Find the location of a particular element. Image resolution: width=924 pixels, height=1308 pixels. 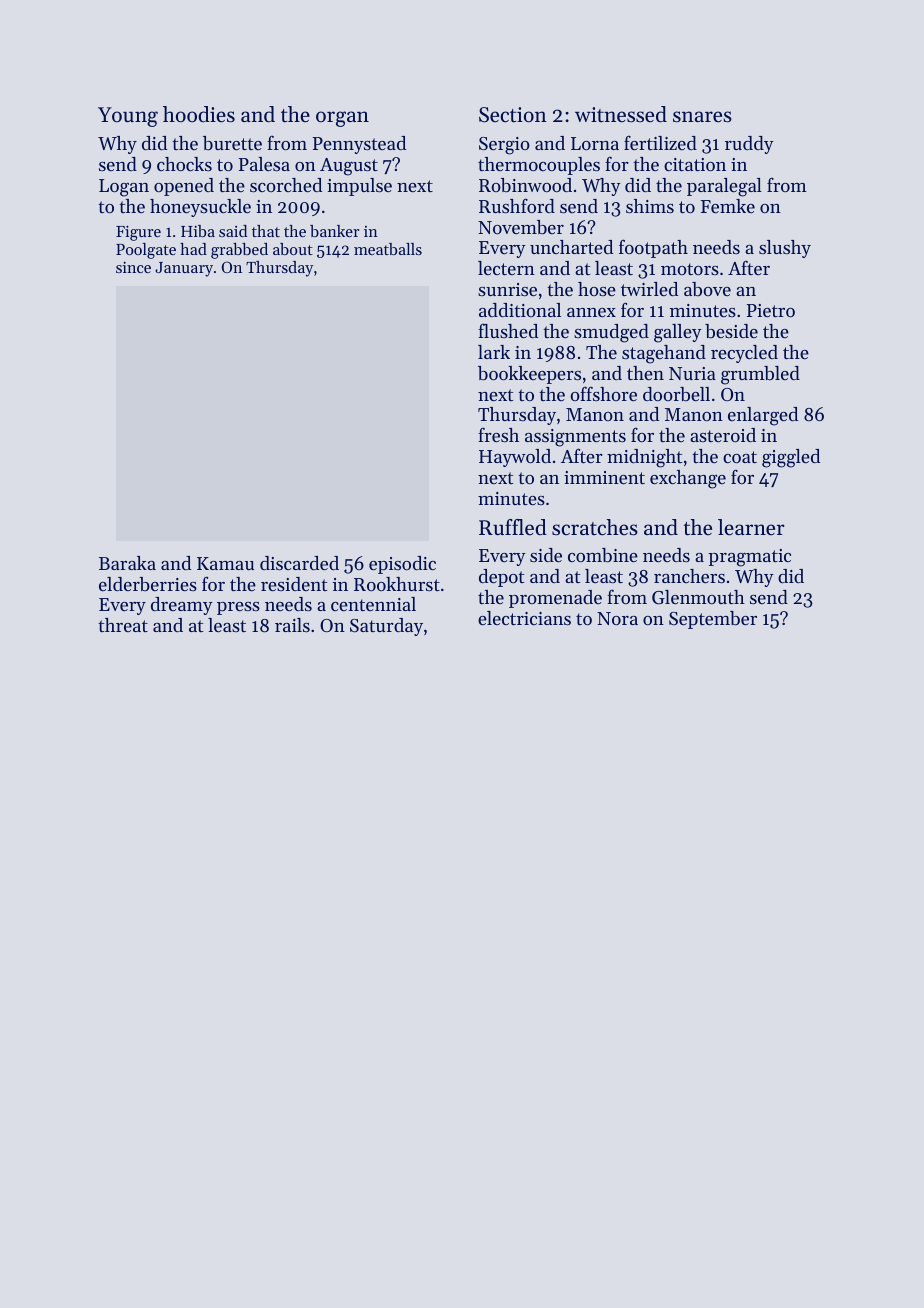

footpath is located at coordinates (653, 248).
